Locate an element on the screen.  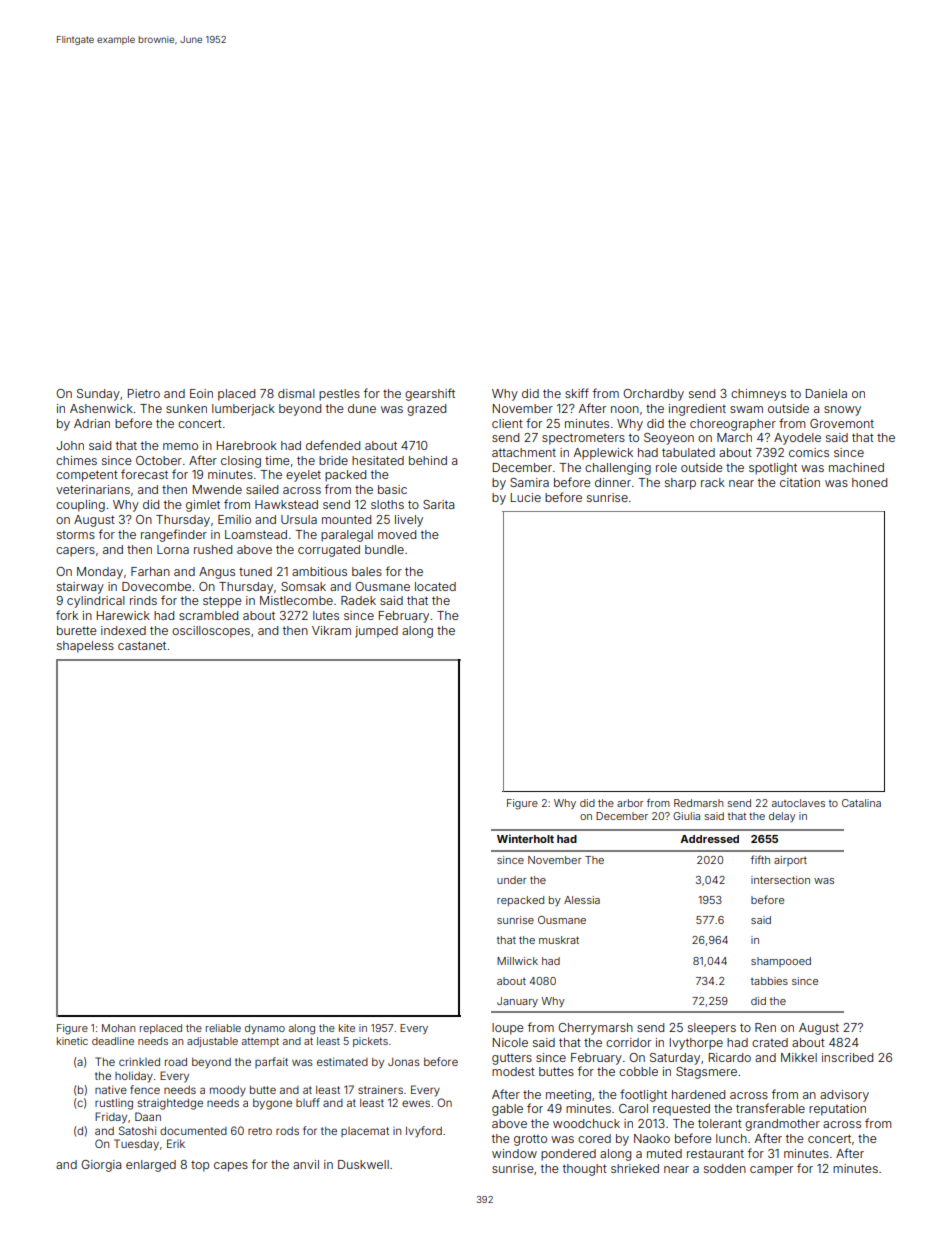
thought is located at coordinates (585, 1170).
